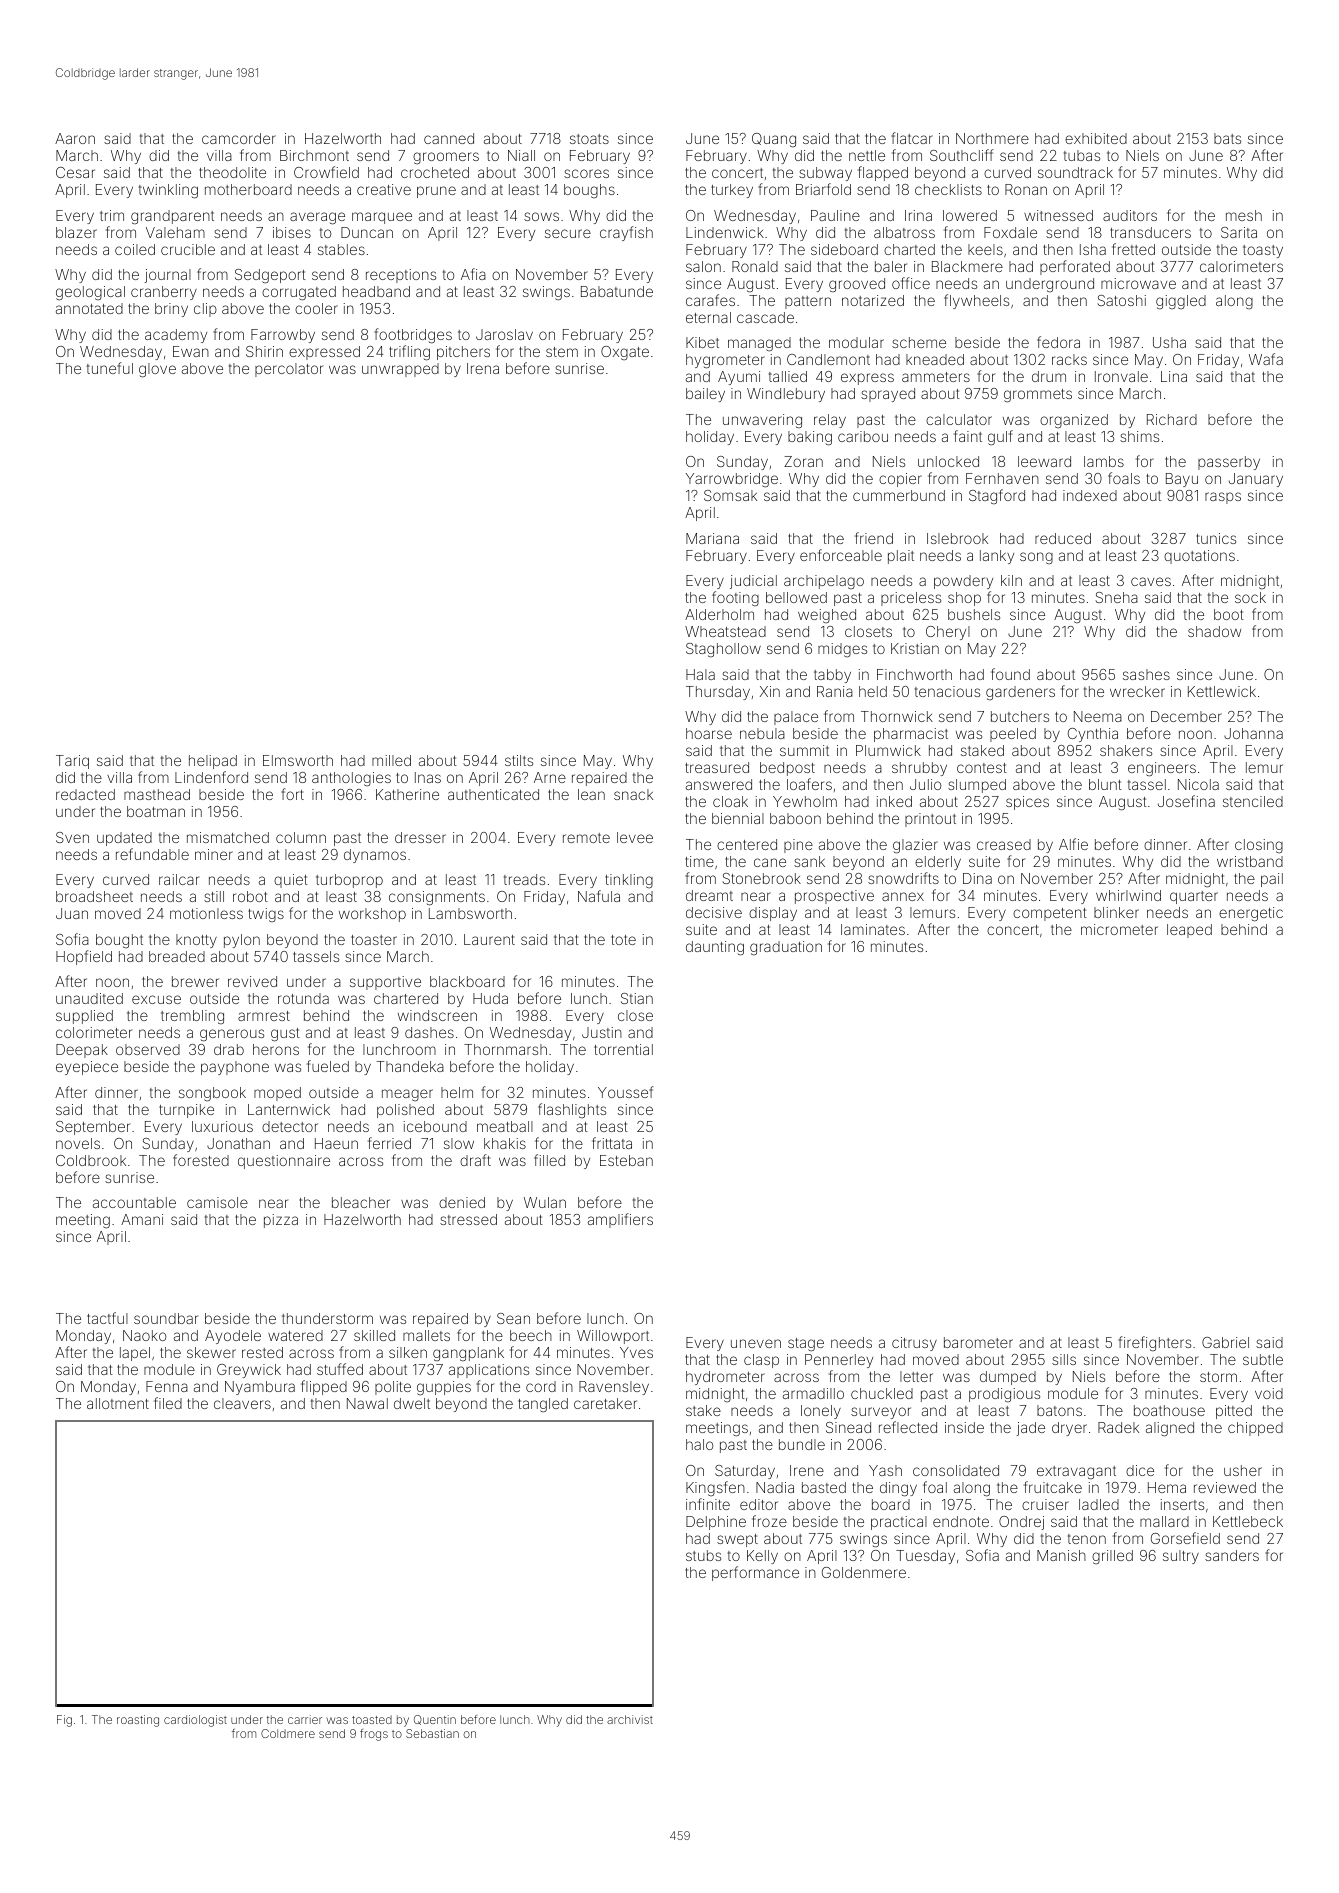 The height and width of the image is (1893, 1339). I want to click on Aaron, so click(75, 138).
